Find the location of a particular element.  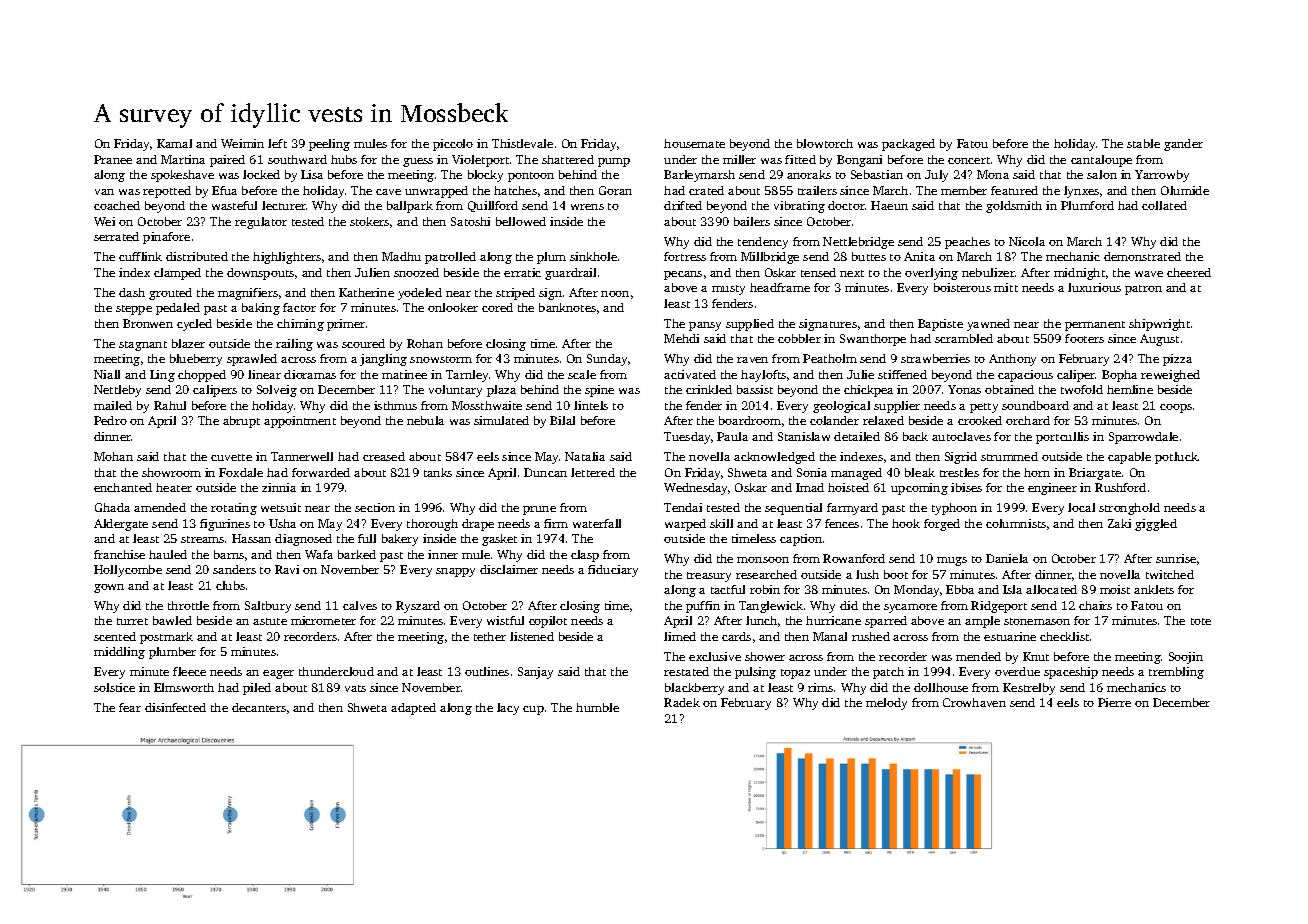

van is located at coordinates (104, 192).
